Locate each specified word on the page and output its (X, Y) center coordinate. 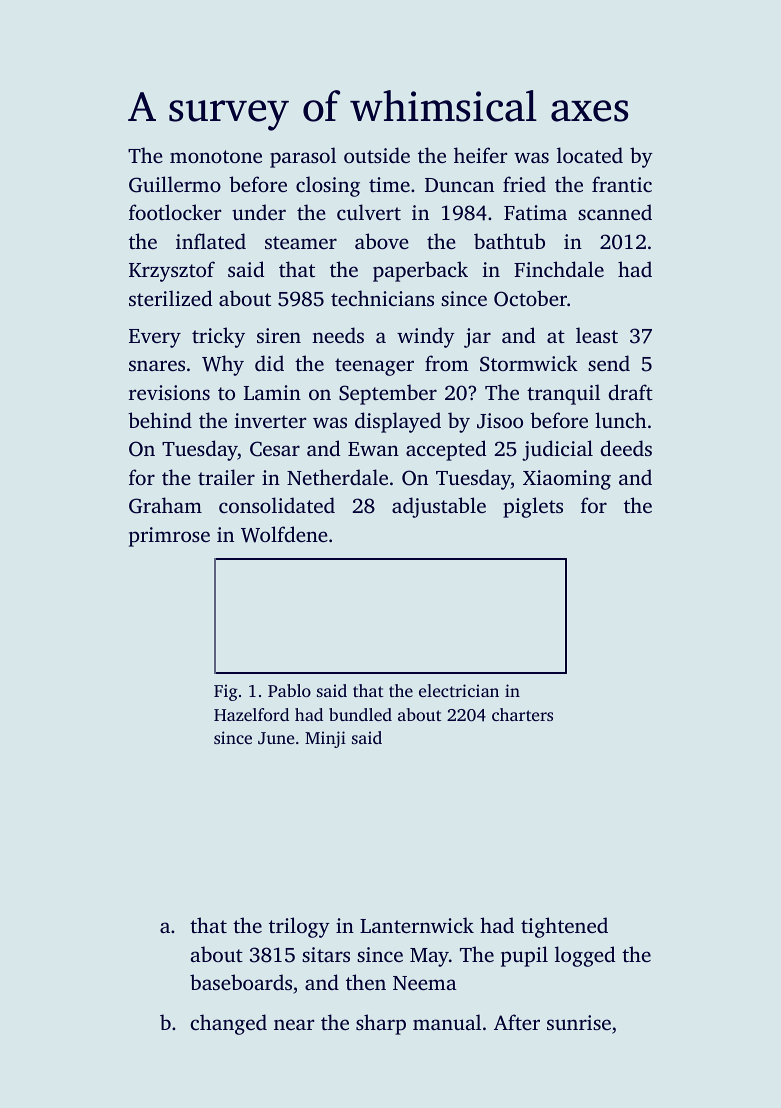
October (530, 298)
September (388, 394)
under (259, 212)
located (590, 155)
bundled (360, 714)
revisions (169, 392)
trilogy (299, 927)
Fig (226, 692)
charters (522, 714)
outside (377, 155)
